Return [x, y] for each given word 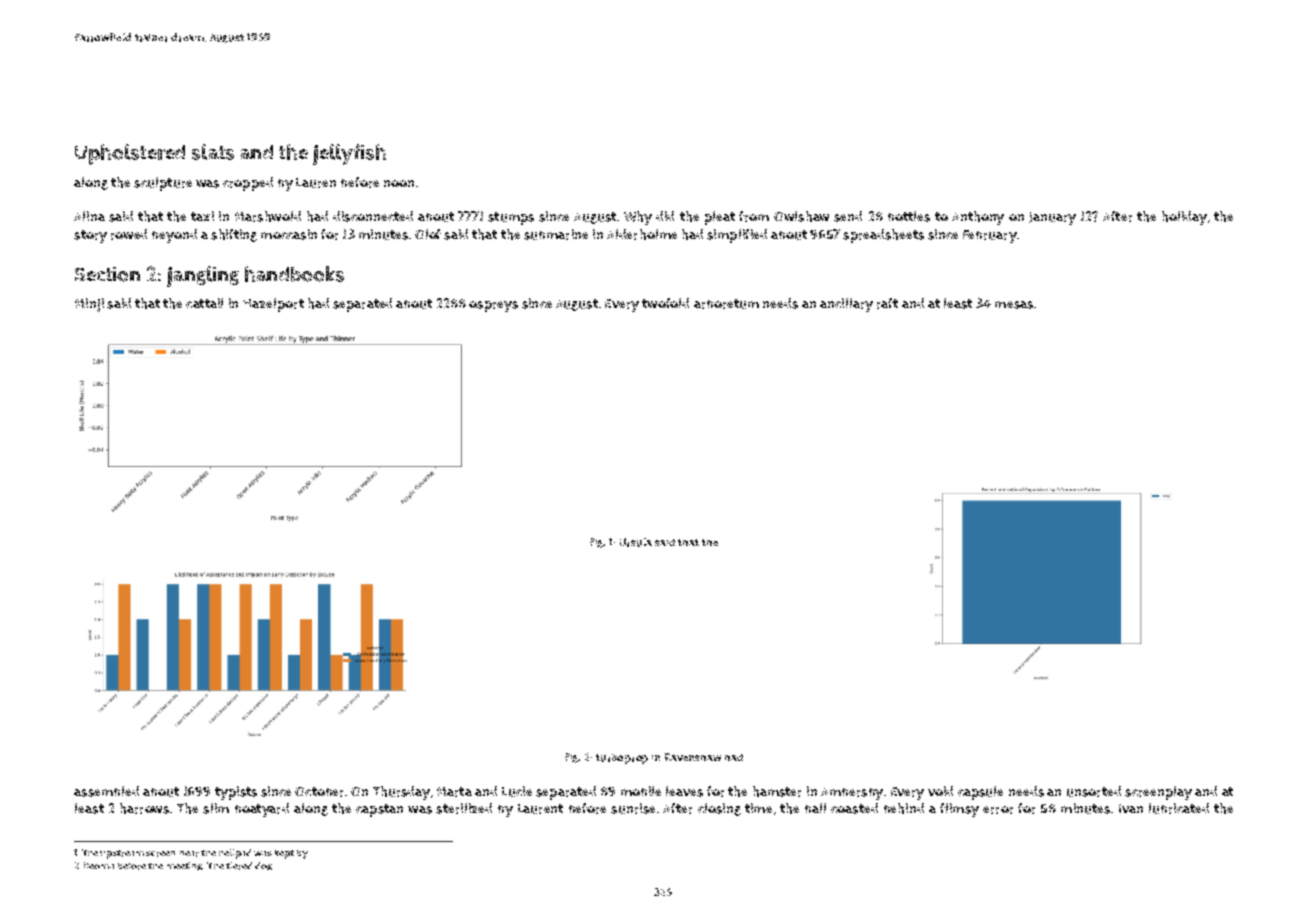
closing [719, 809]
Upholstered [130, 154]
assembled [106, 791]
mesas [1014, 305]
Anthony [978, 218]
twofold [665, 303]
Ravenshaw [693, 757]
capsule [980, 793]
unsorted [1094, 791]
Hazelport [273, 305]
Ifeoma [99, 865]
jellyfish [349, 154]
